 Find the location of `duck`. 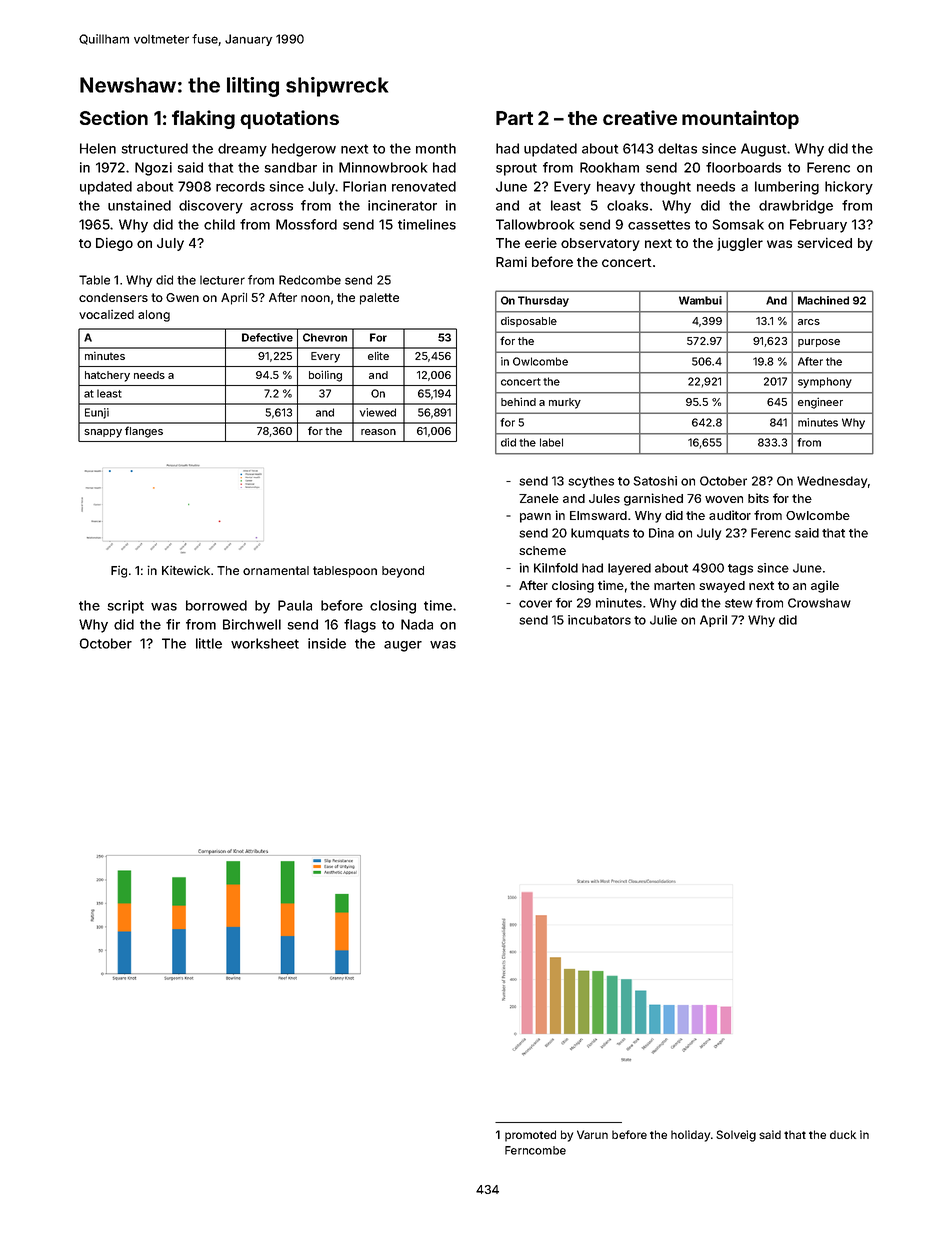

duck is located at coordinates (843, 1134).
